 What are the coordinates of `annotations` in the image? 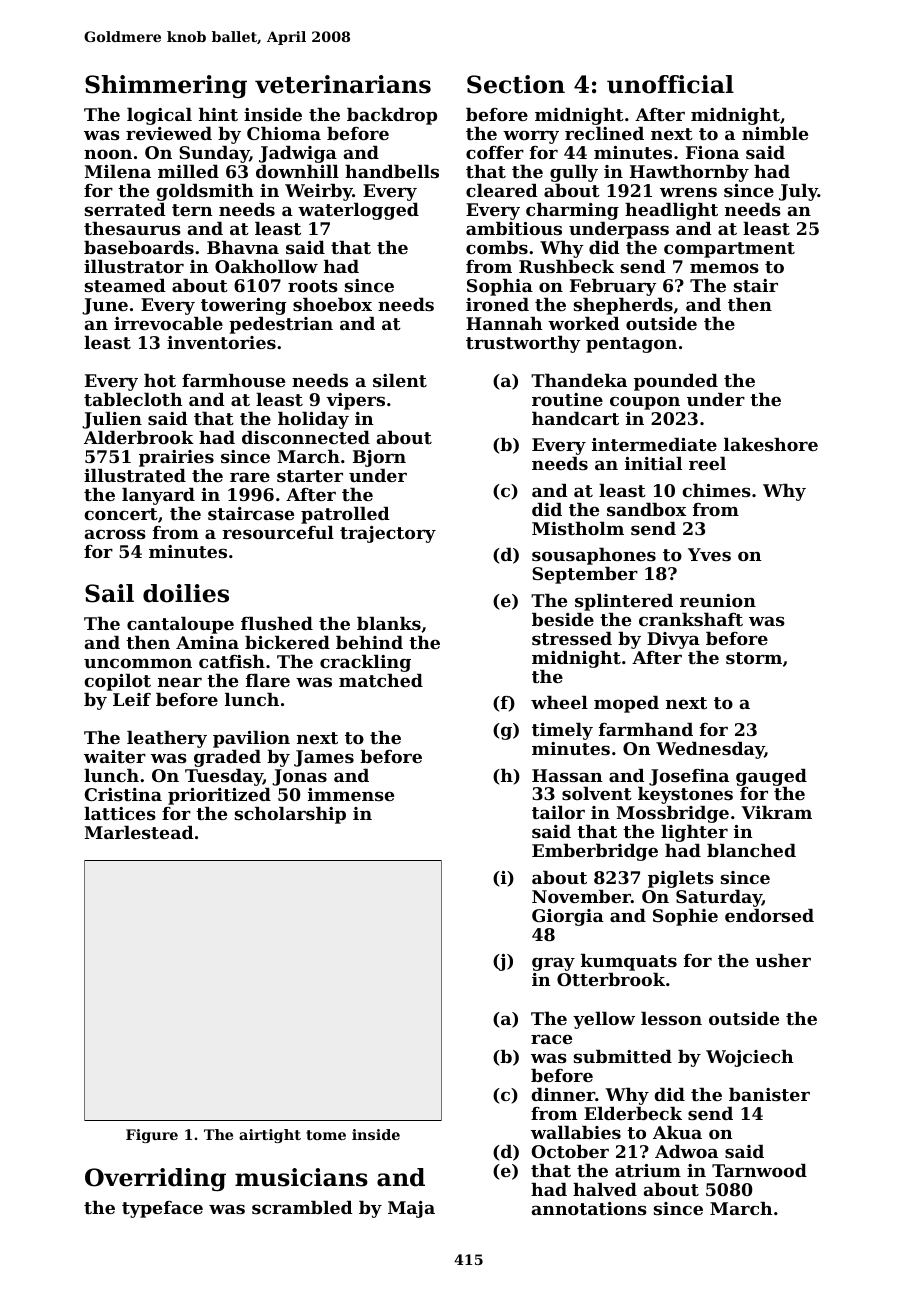 It's located at (589, 1208).
